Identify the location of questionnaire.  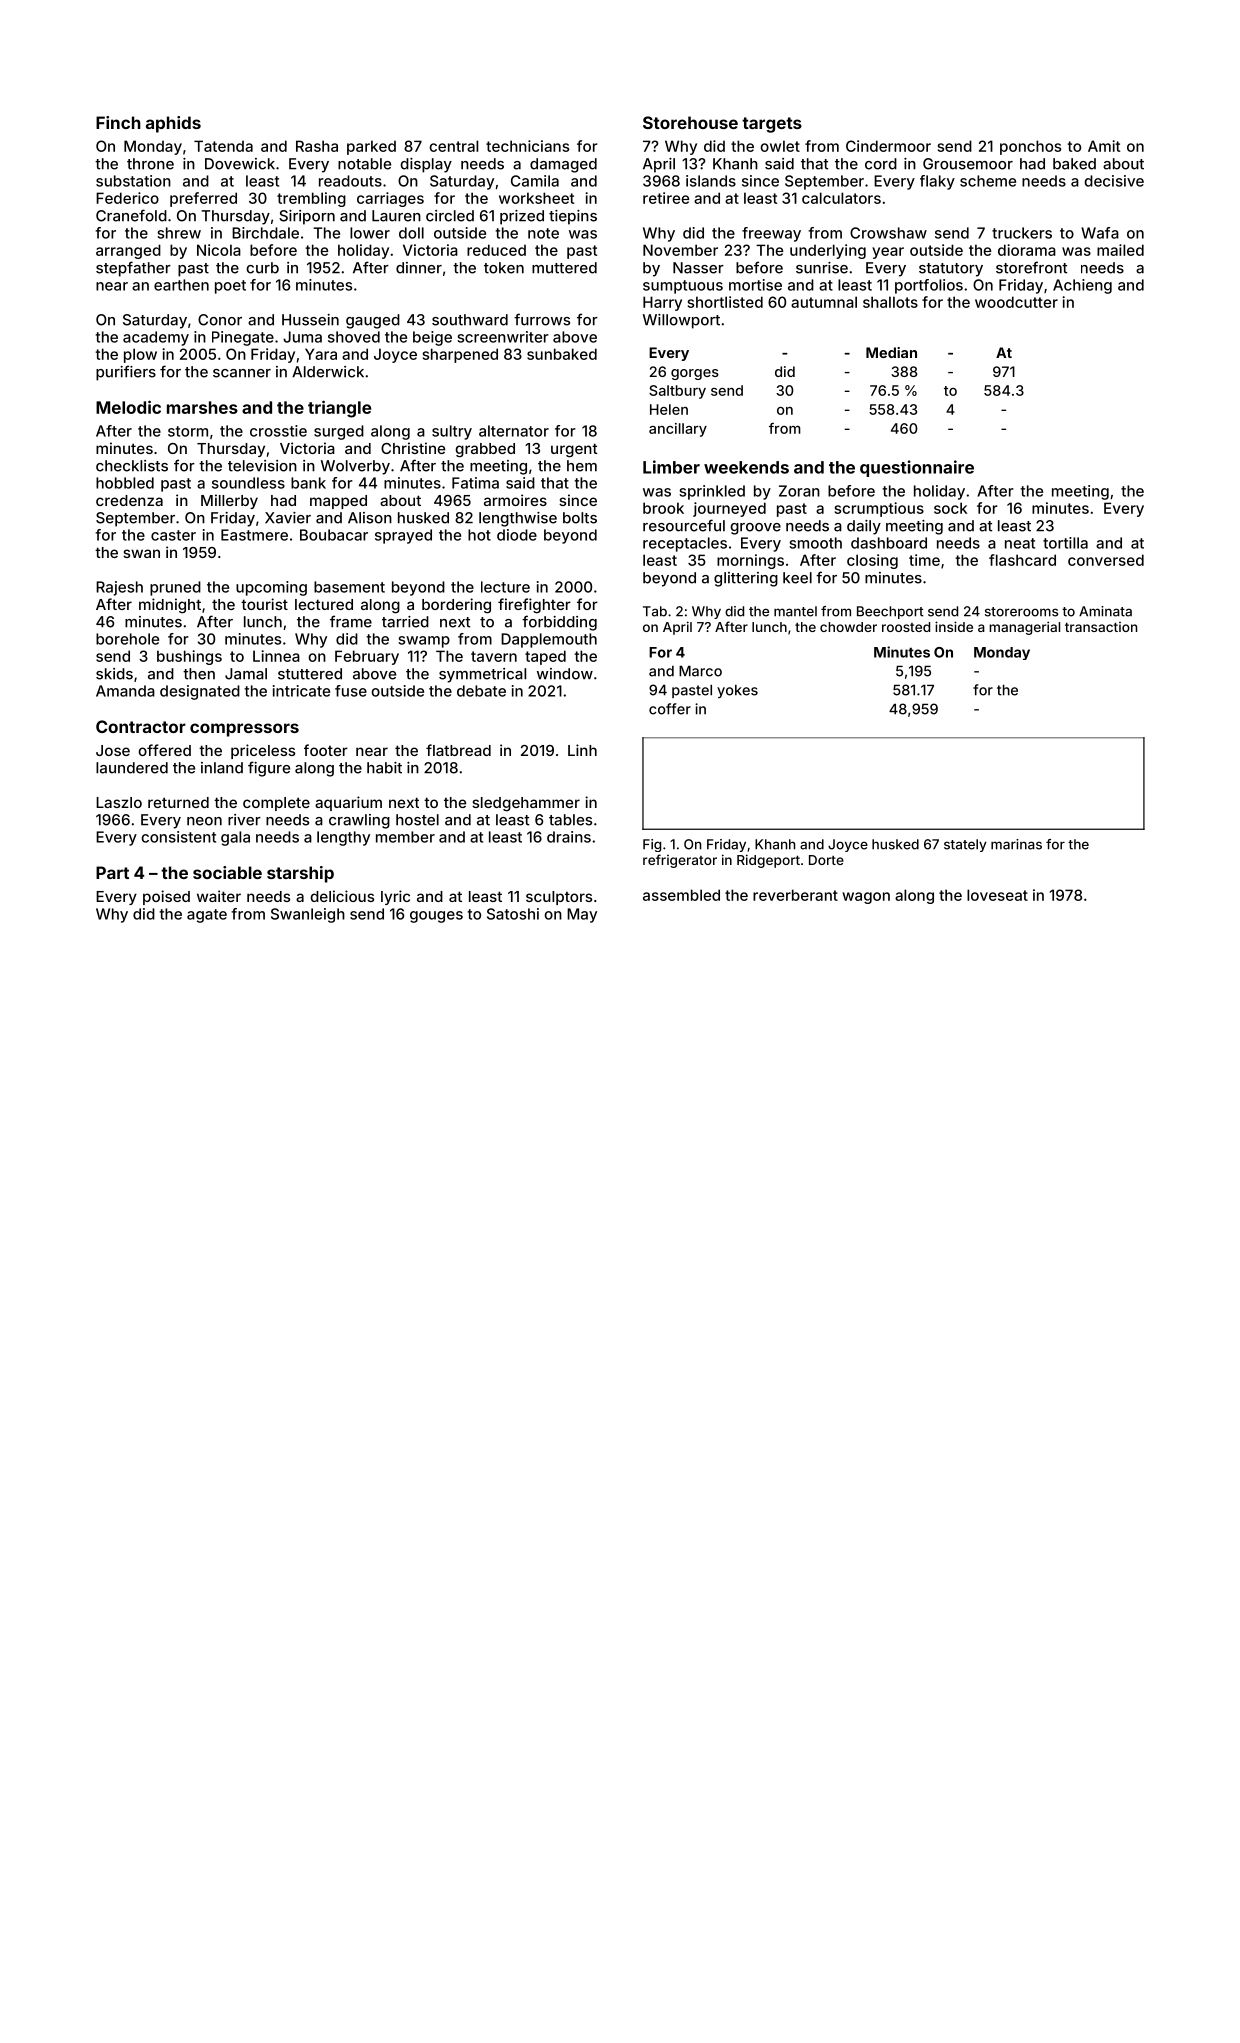
(917, 468).
